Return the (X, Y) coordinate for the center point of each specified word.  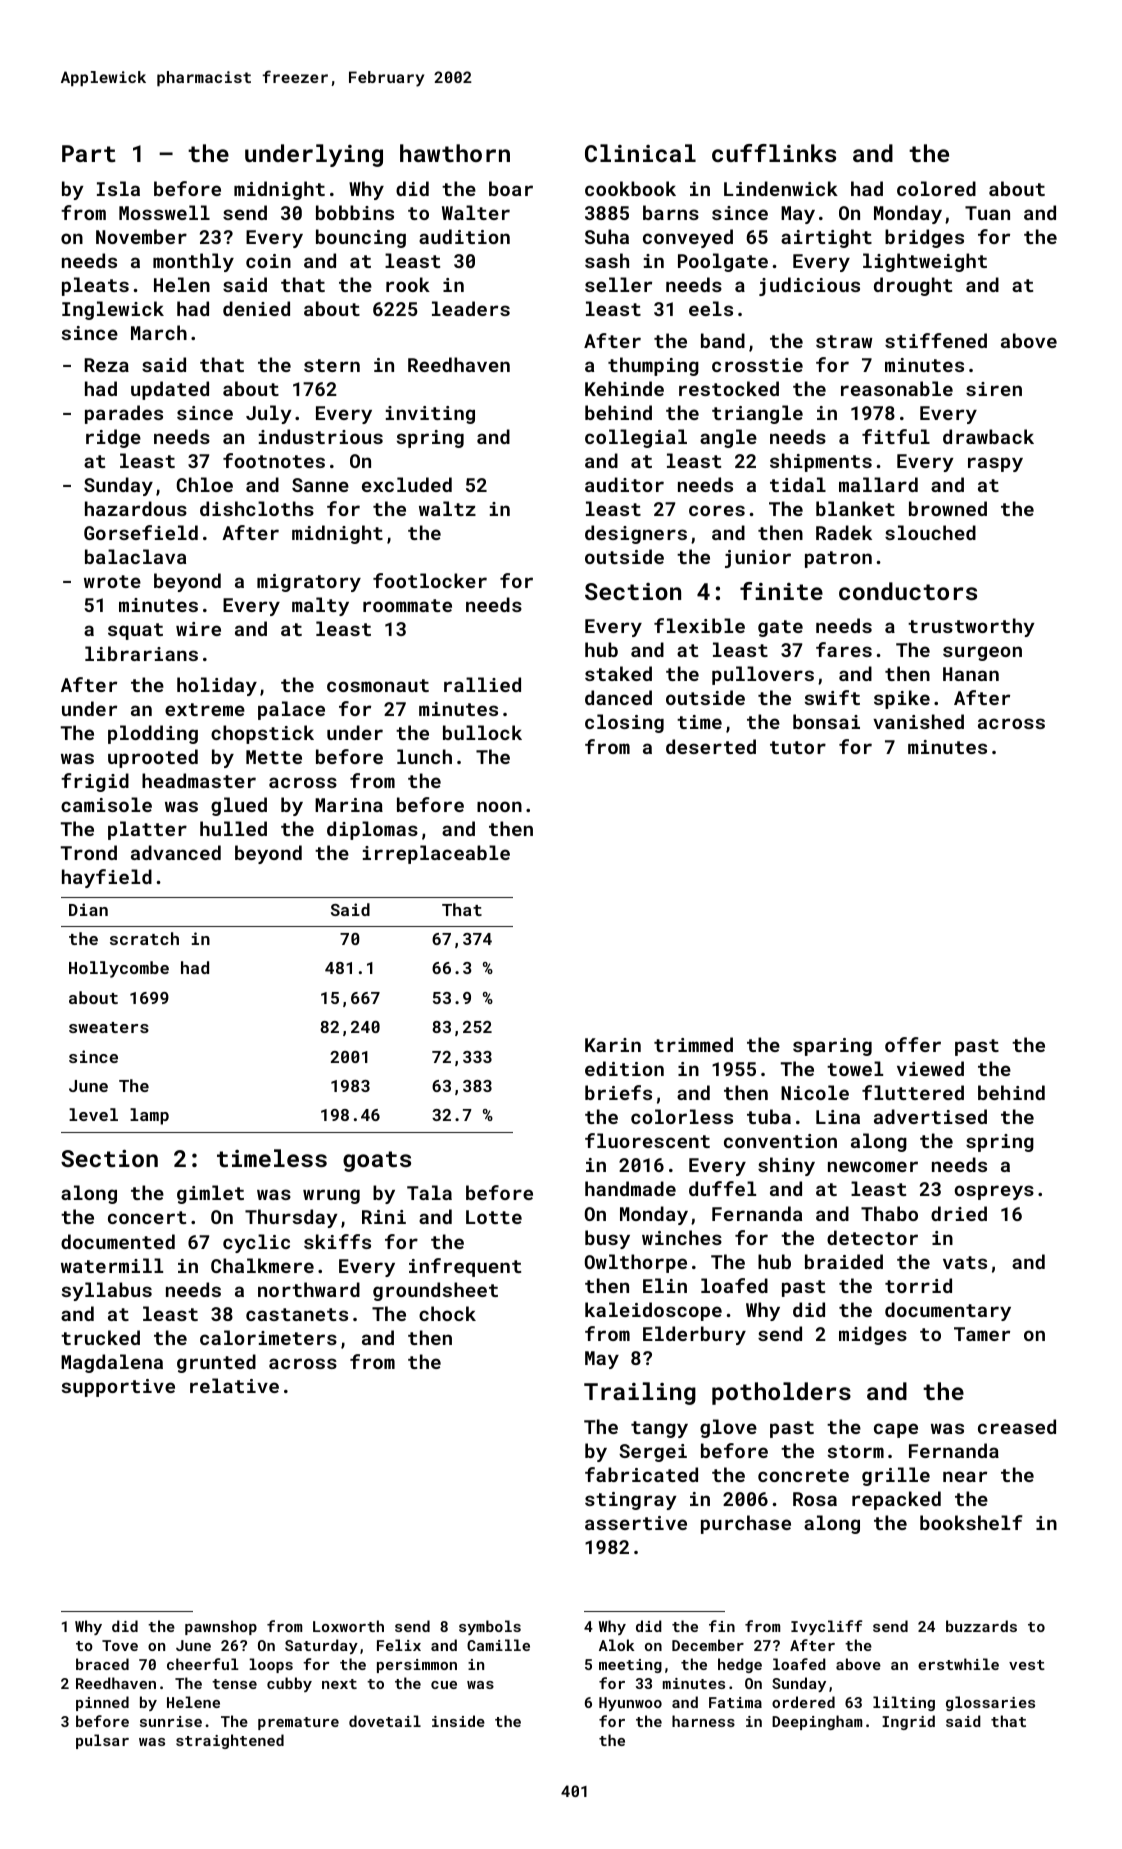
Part (88, 153)
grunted (216, 1363)
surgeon (982, 653)
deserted (711, 746)
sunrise (171, 1721)
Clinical (640, 153)
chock (447, 1313)
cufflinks (774, 153)
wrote (112, 581)
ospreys (994, 1192)
